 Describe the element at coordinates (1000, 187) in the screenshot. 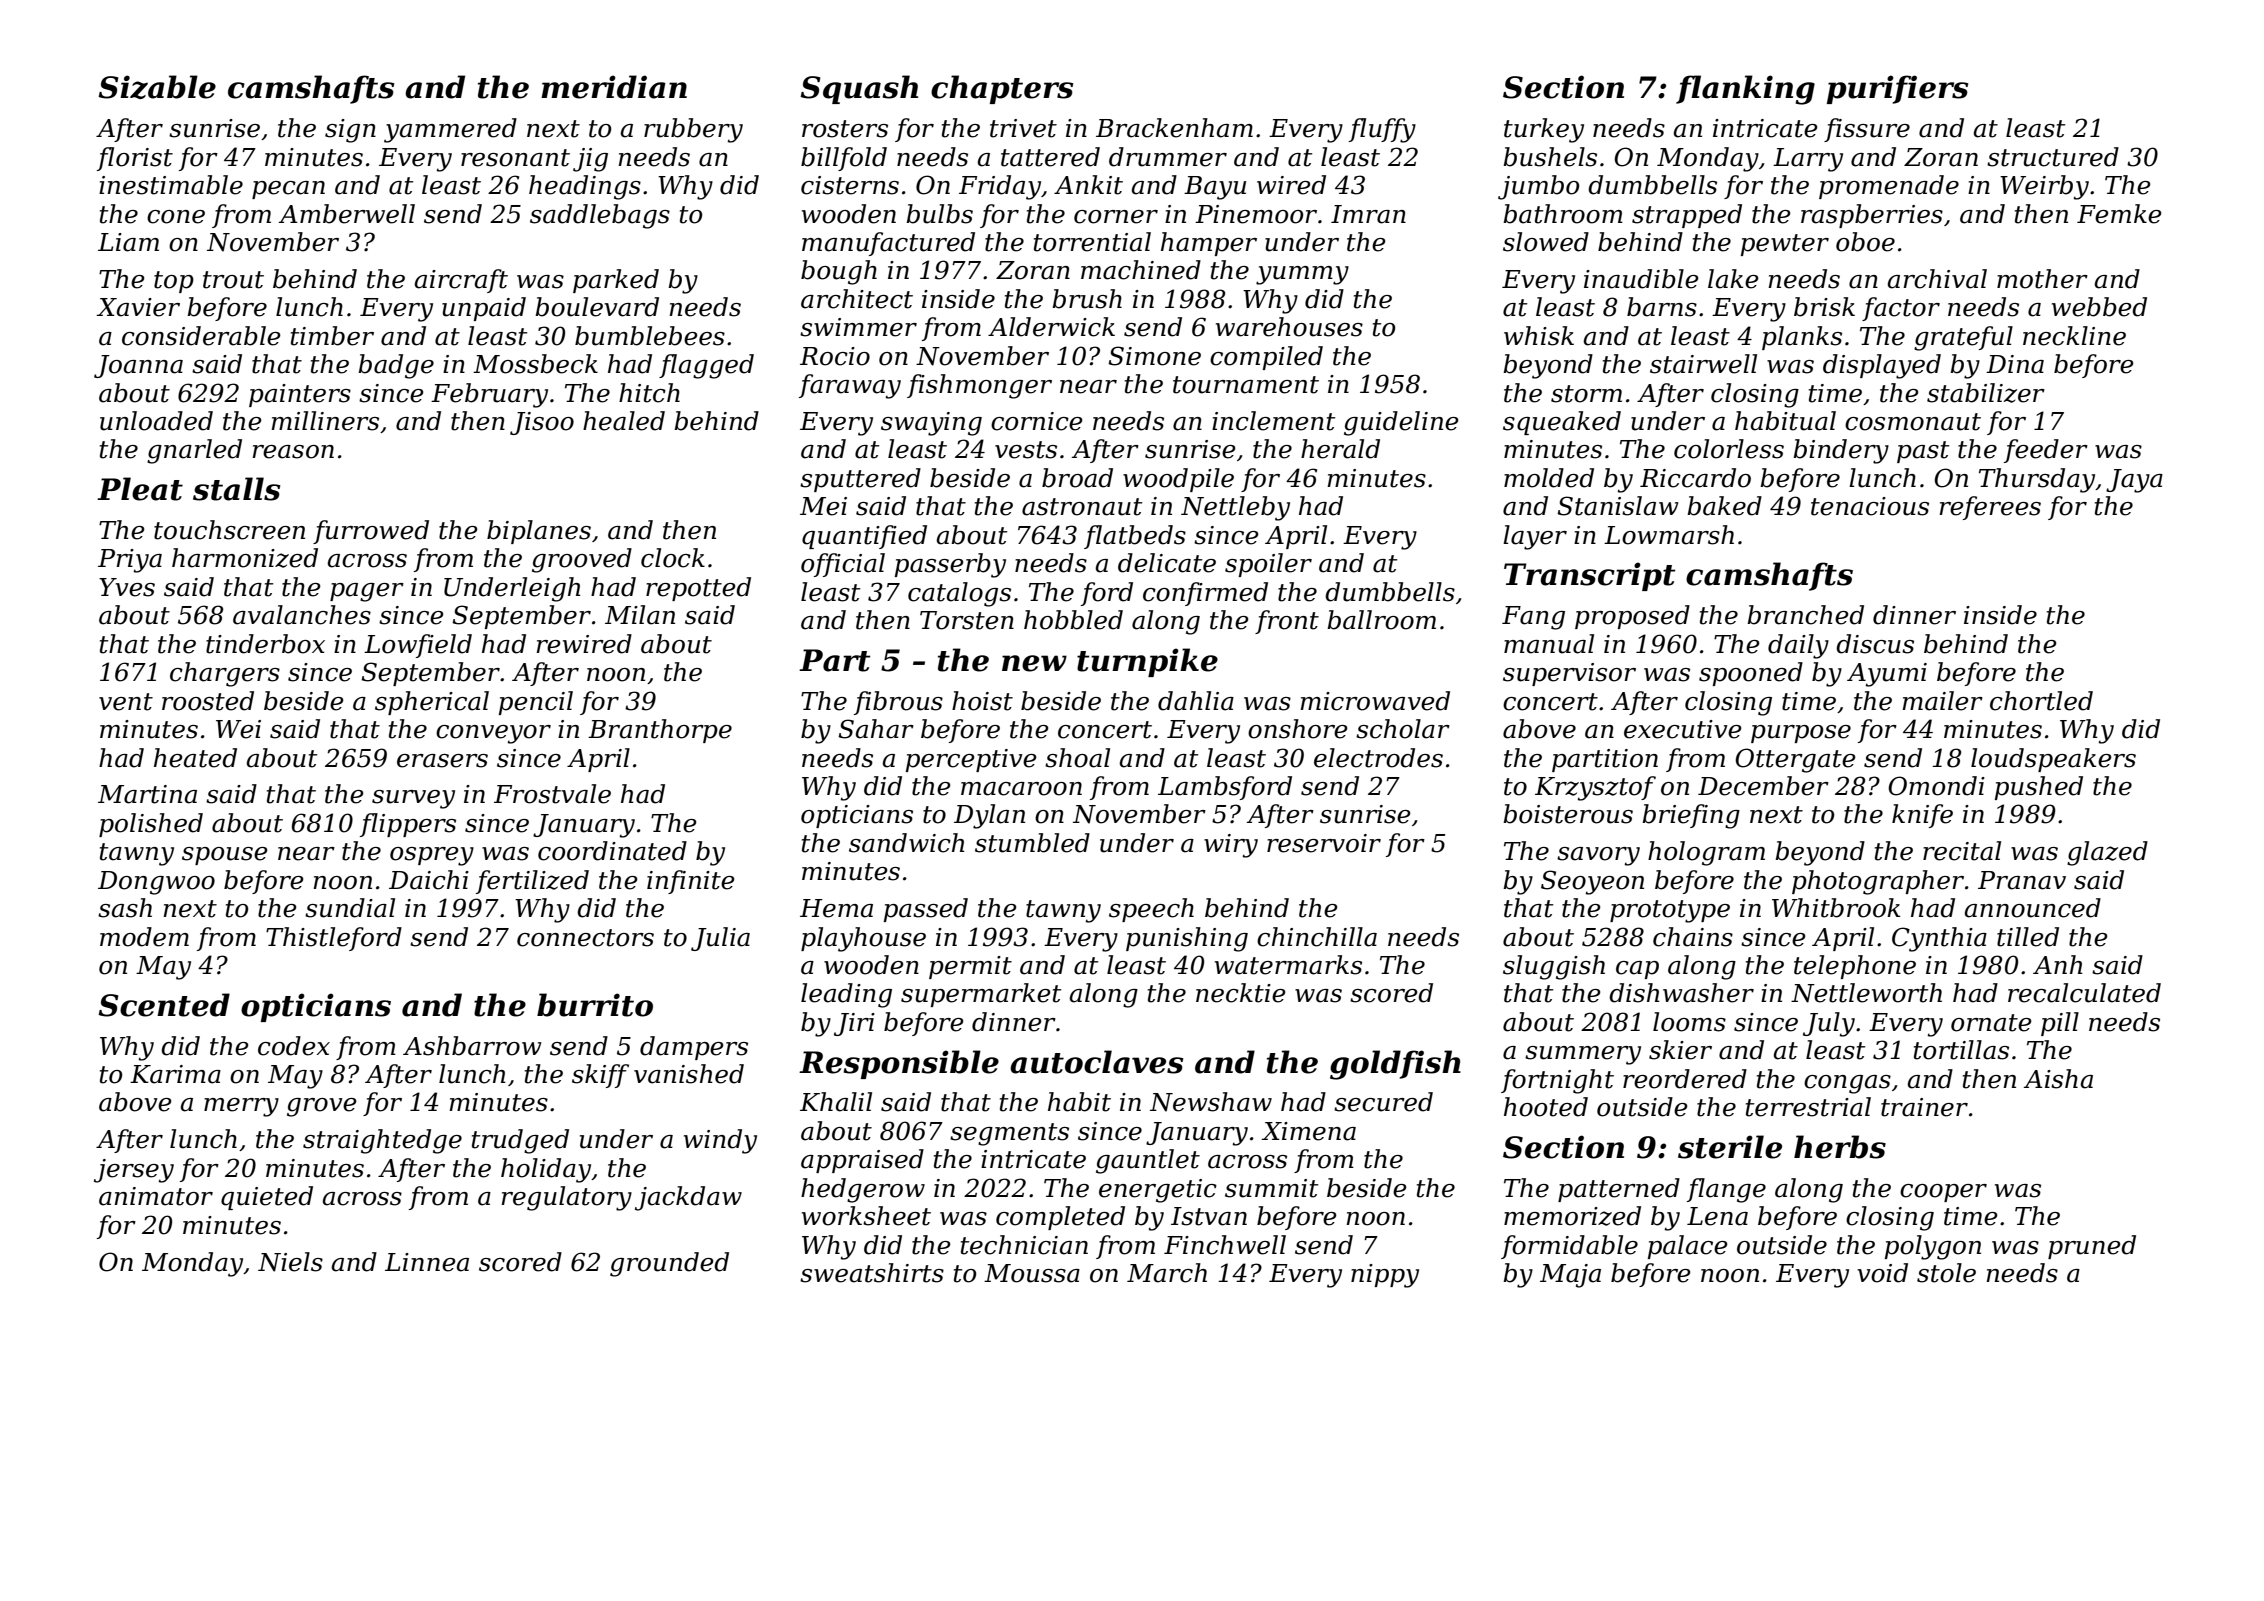

I see `Friday` at that location.
